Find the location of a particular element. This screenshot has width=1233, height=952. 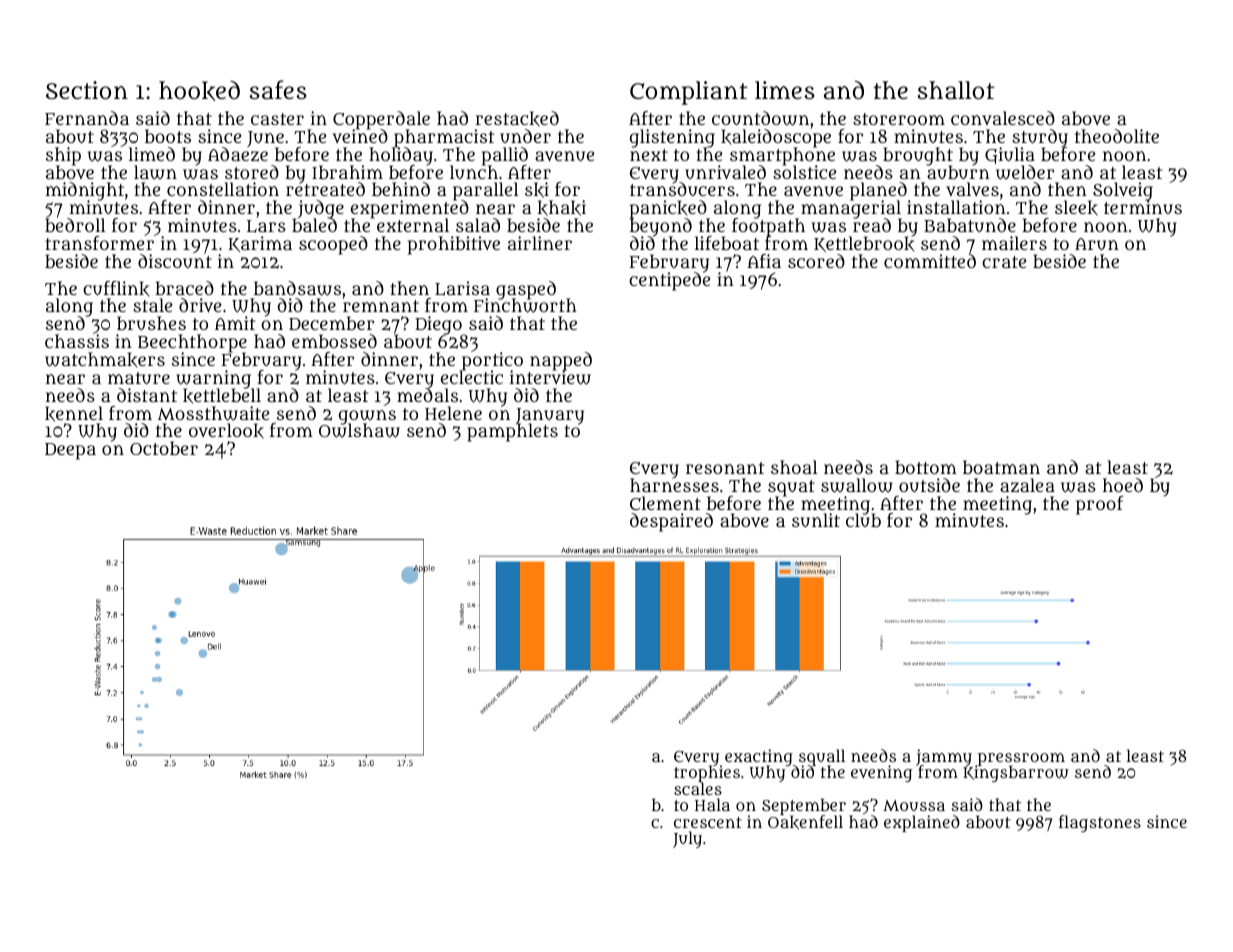

Deepa is located at coordinates (70, 451).
